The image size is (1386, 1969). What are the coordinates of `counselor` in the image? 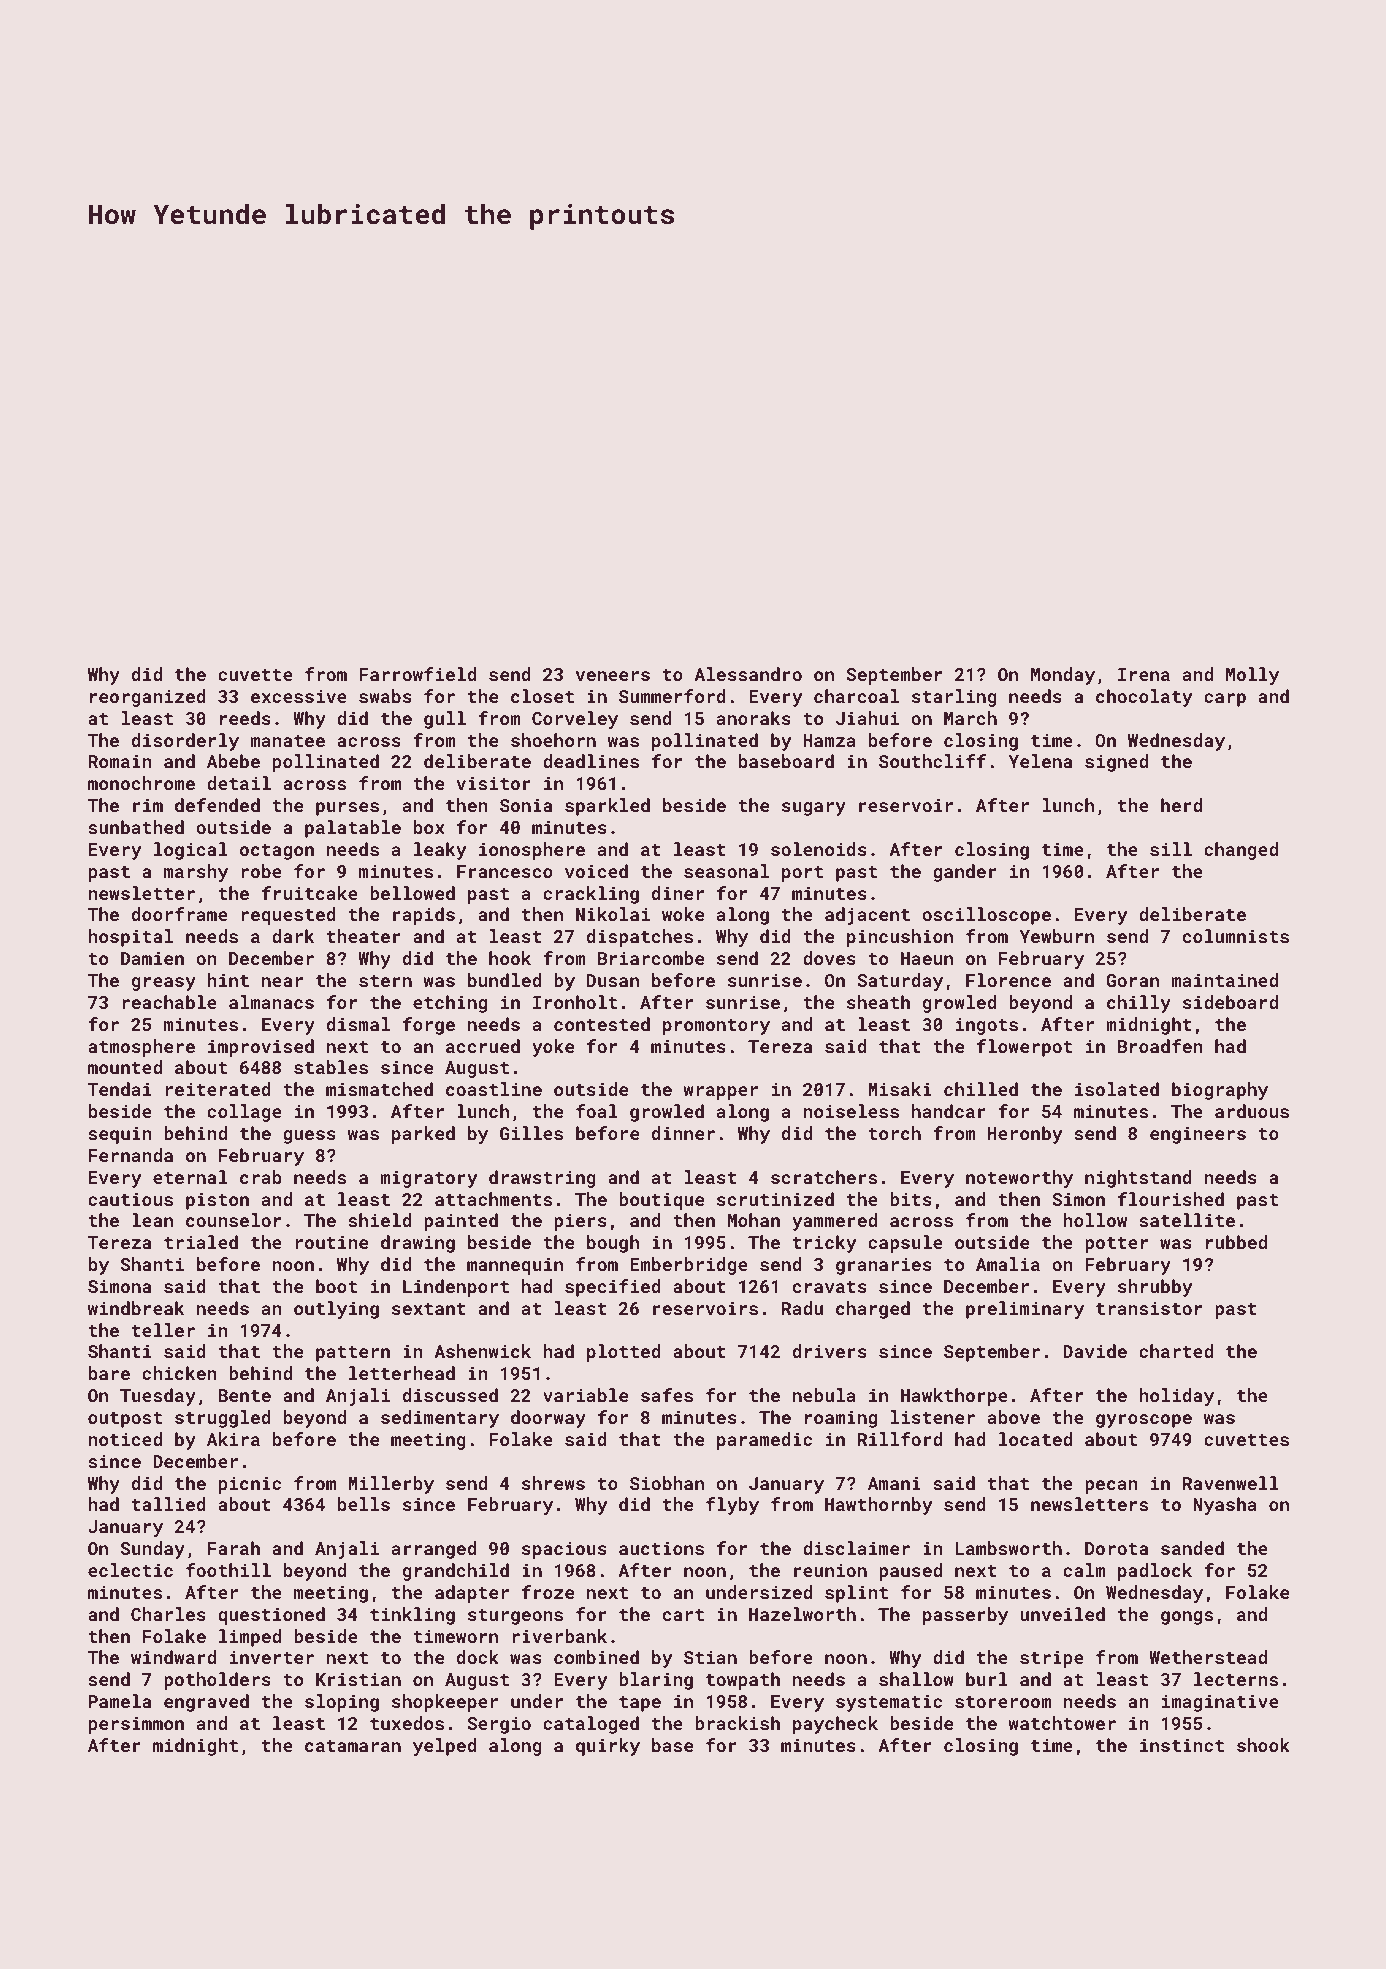 It's located at (233, 1220).
